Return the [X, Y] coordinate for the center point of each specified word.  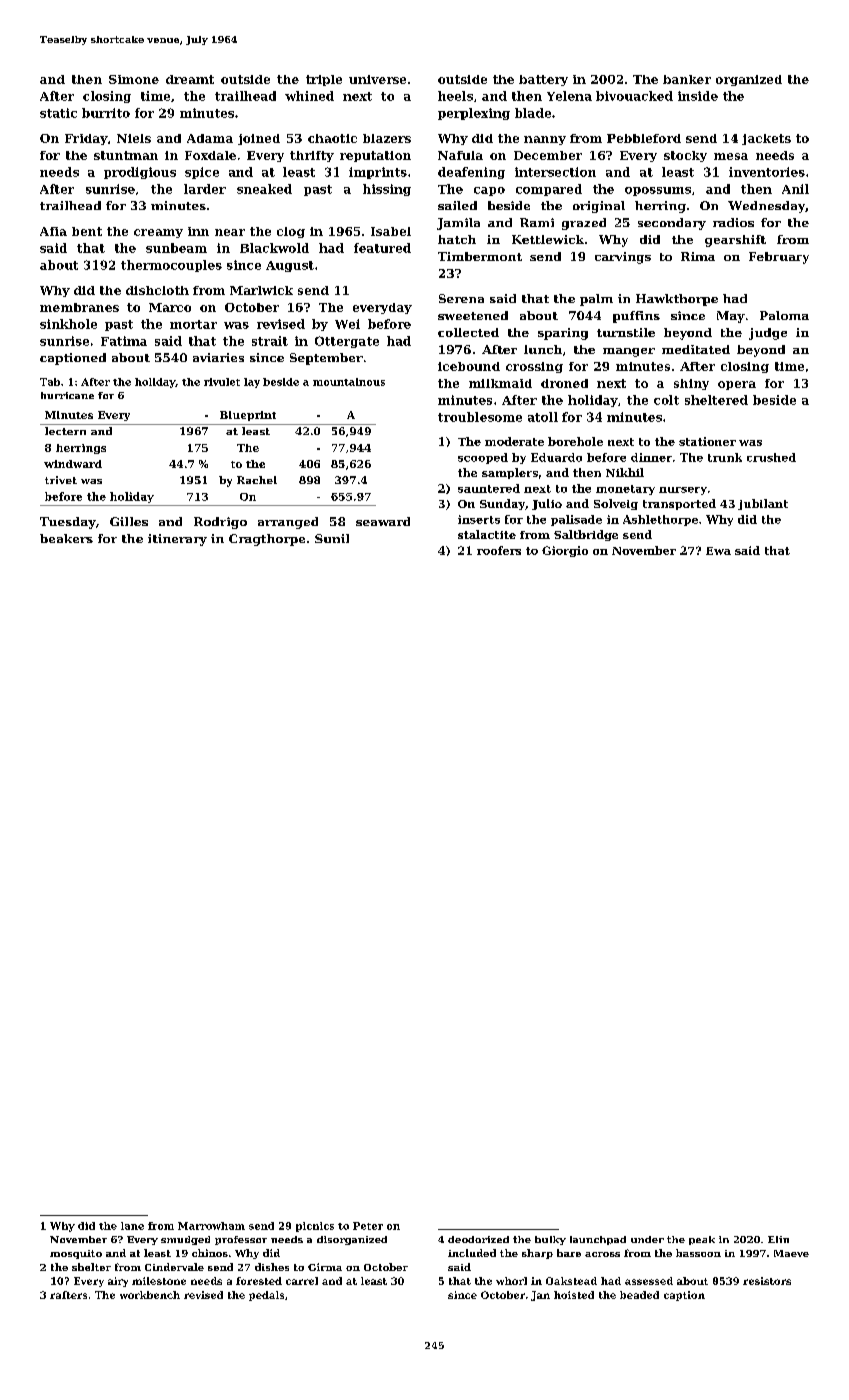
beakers [66, 538]
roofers [499, 550]
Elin [778, 1239]
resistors [767, 1281]
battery [543, 80]
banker [687, 79]
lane [132, 1226]
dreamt [190, 79]
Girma [325, 1267]
